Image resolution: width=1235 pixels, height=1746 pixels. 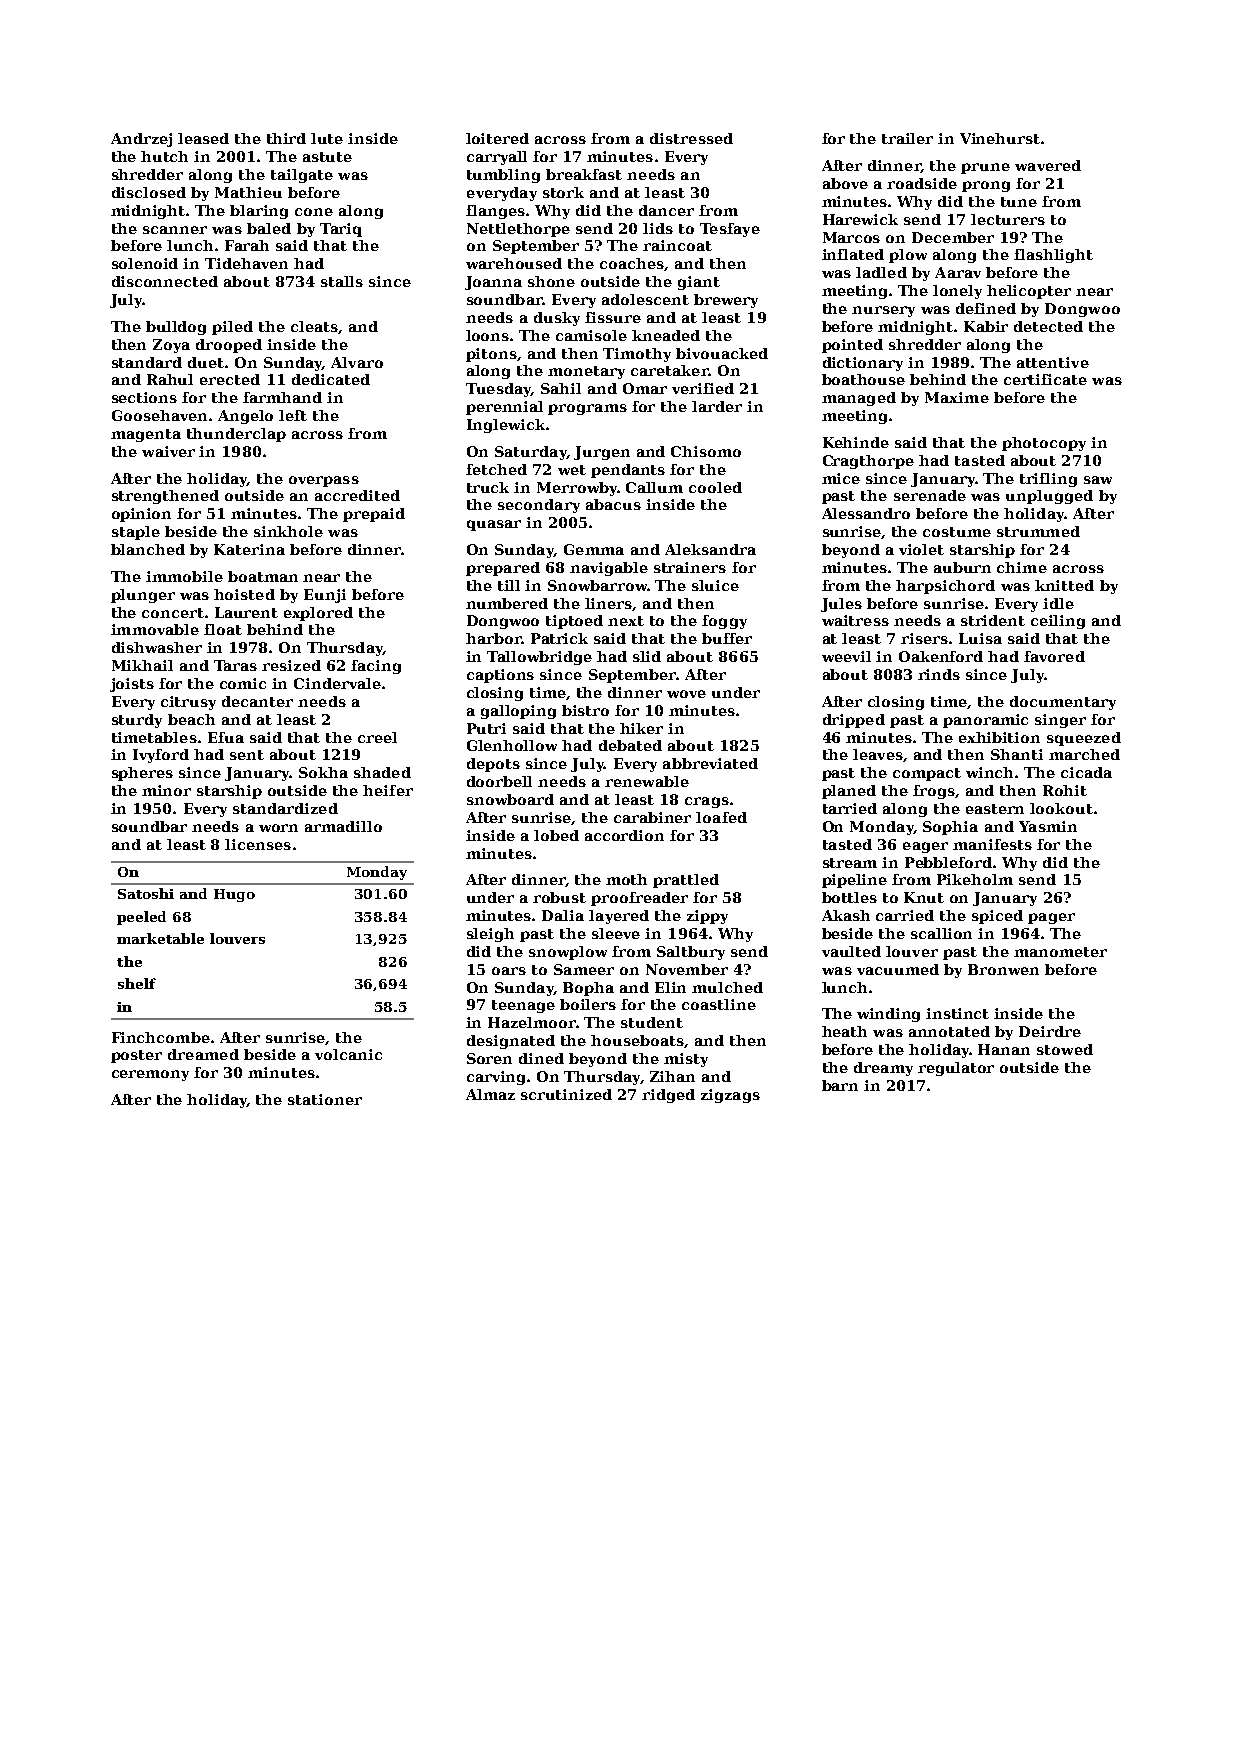 I want to click on explored, so click(x=318, y=614).
